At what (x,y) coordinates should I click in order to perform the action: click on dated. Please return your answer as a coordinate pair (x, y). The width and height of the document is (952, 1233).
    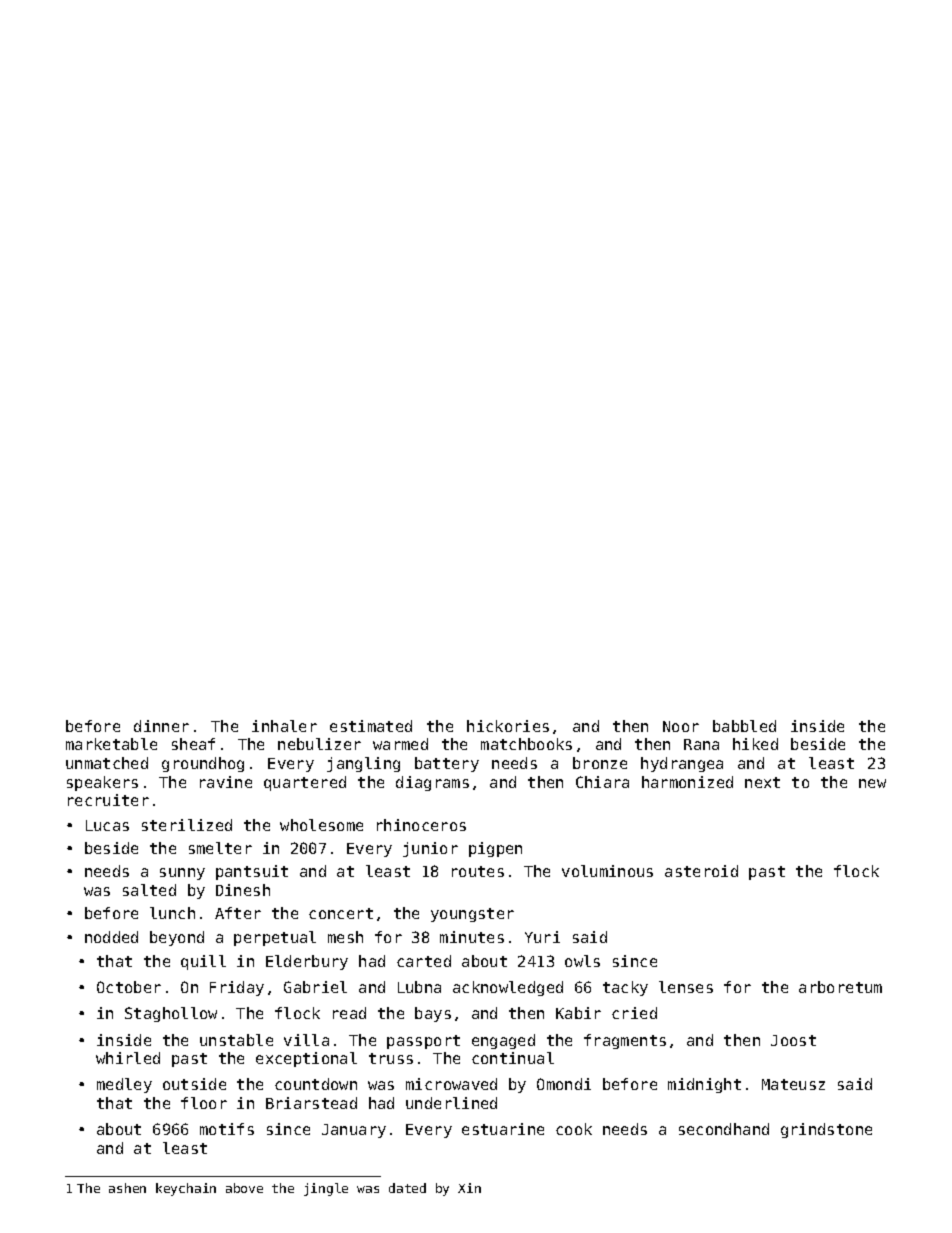
    Looking at the image, I should click on (407, 1188).
